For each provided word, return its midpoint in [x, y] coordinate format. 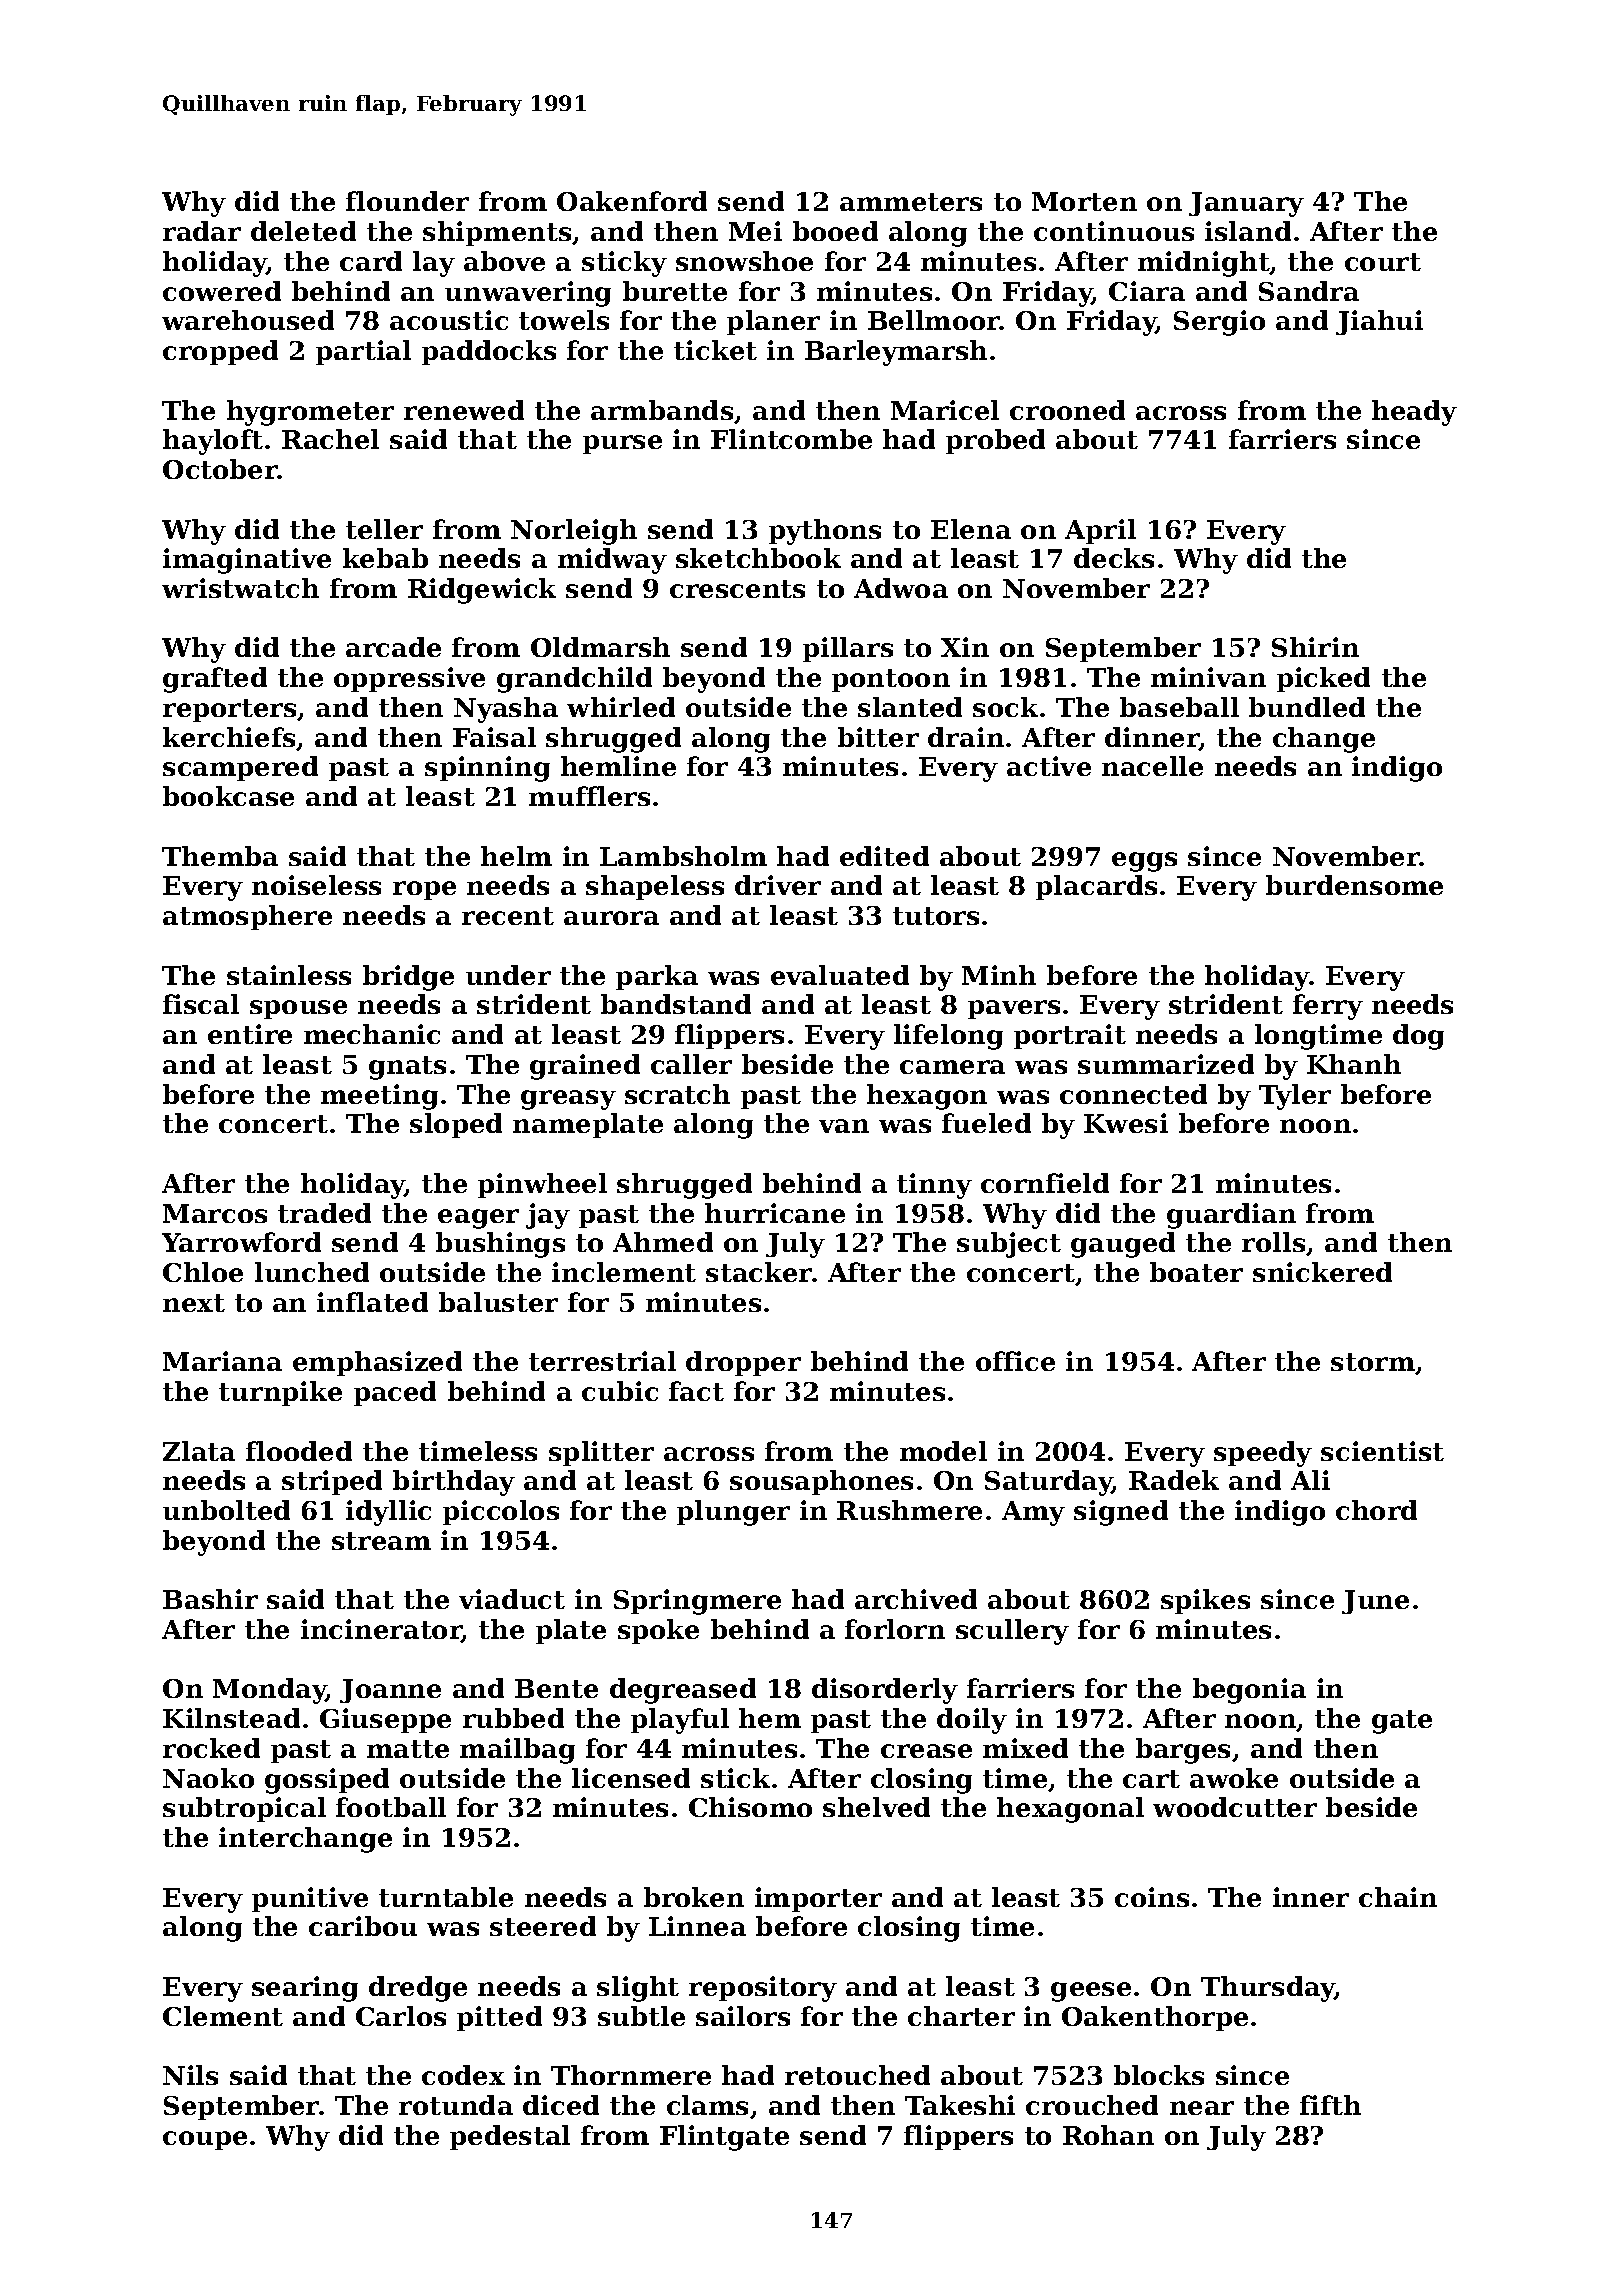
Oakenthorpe [1155, 2018]
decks [1114, 558]
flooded [299, 1451]
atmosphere [247, 917]
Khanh [1354, 1064]
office [1015, 1361]
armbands [662, 410]
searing [305, 1989]
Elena [971, 529]
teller [384, 529]
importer [818, 1899]
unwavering [528, 294]
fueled [986, 1123]
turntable [446, 1897]
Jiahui [1379, 322]
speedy [1263, 1454]
